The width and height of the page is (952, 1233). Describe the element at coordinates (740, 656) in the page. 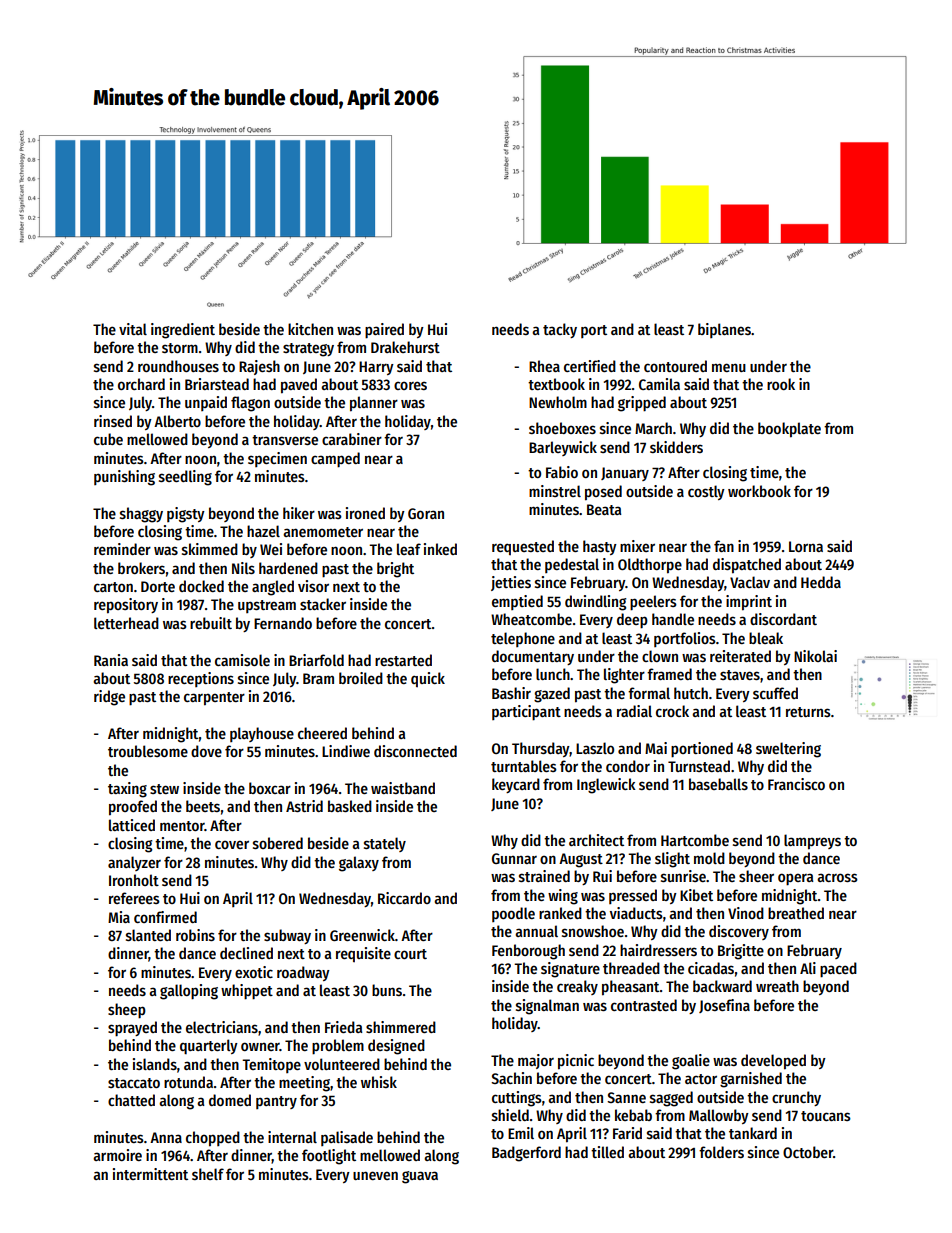

I see `reiterated` at that location.
